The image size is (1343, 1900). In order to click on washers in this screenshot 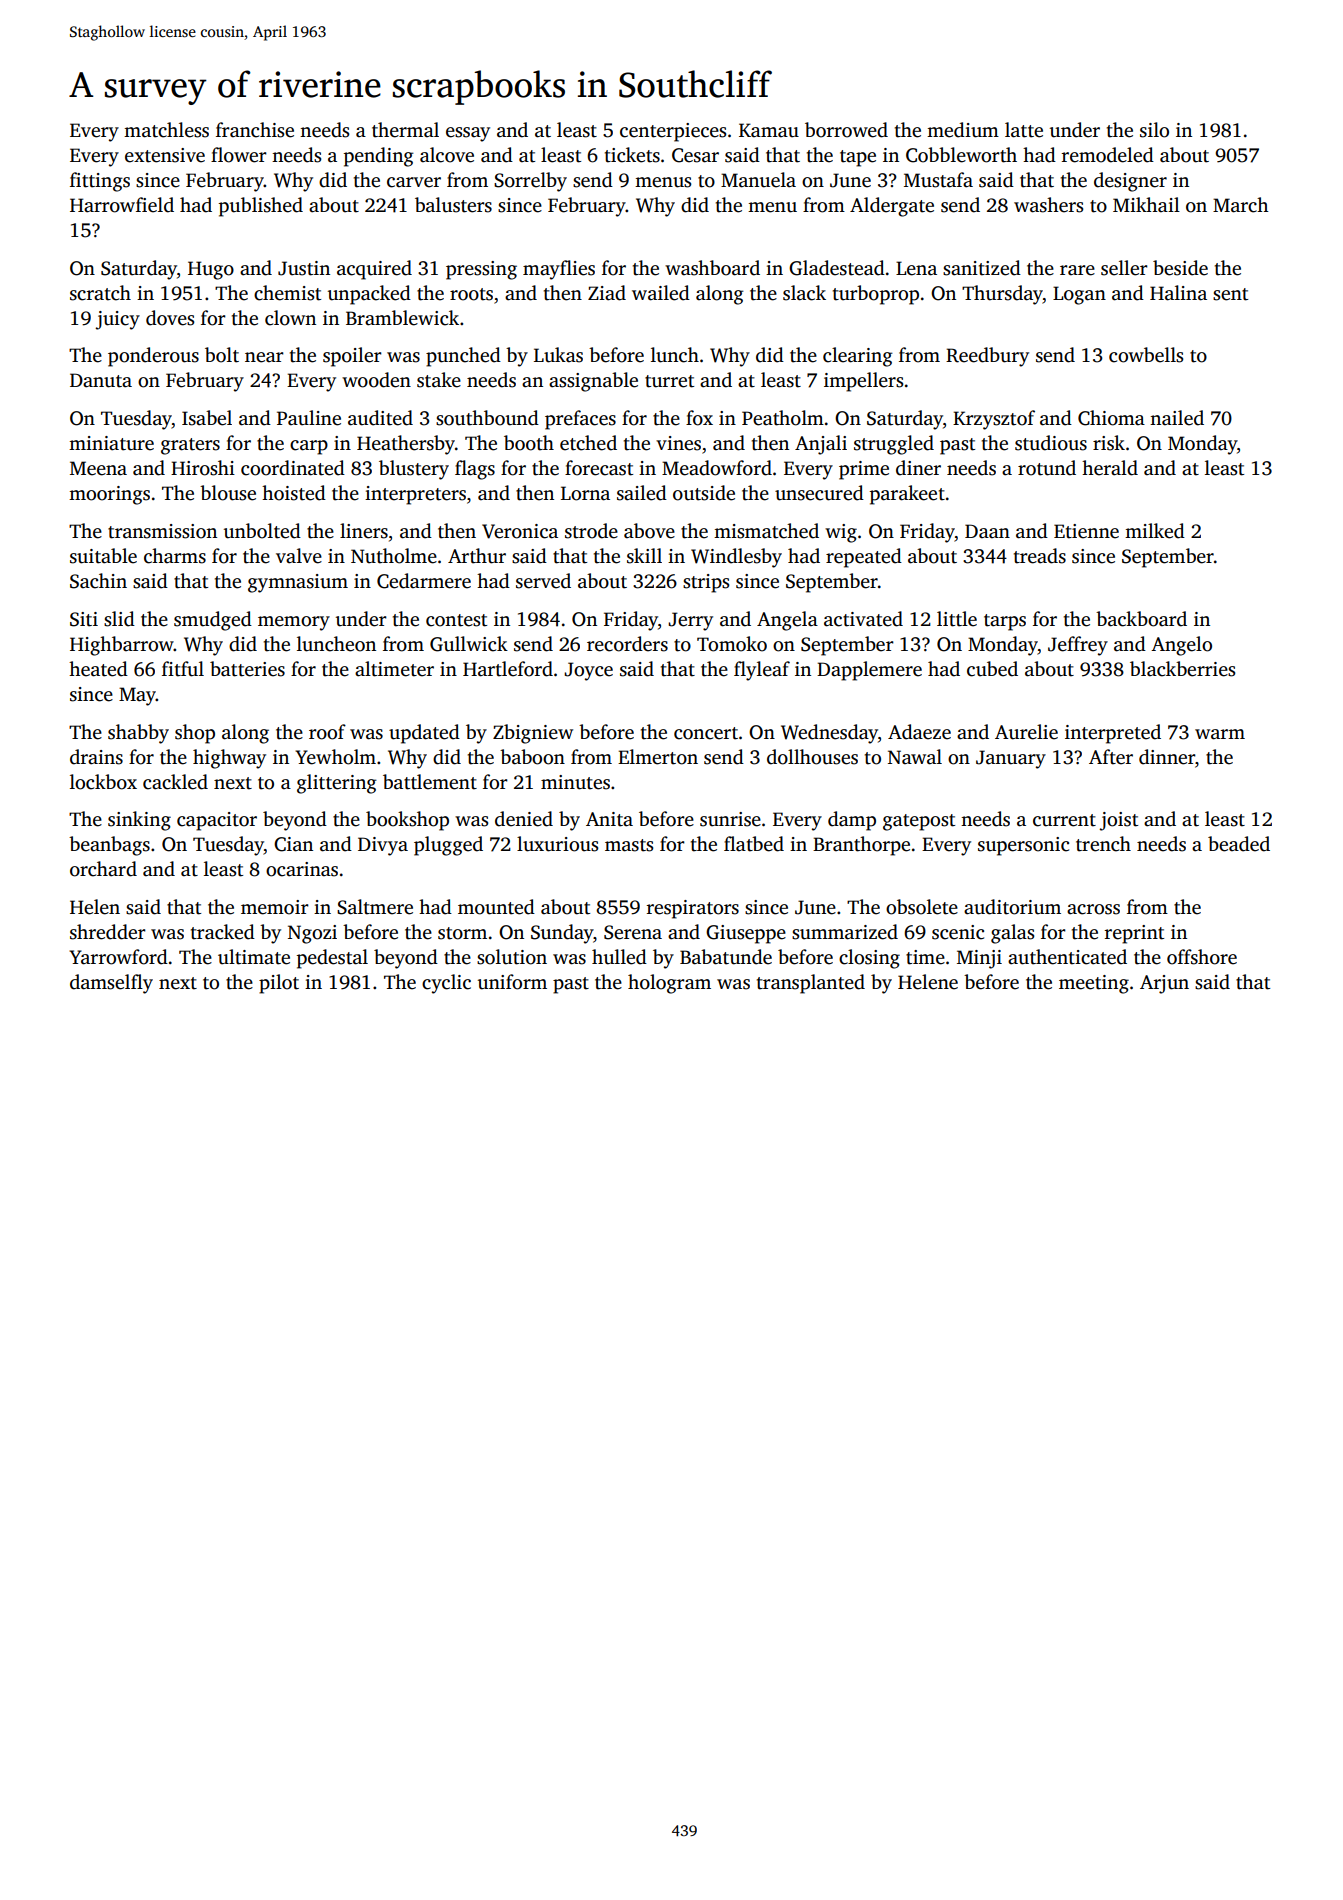, I will do `click(1048, 205)`.
